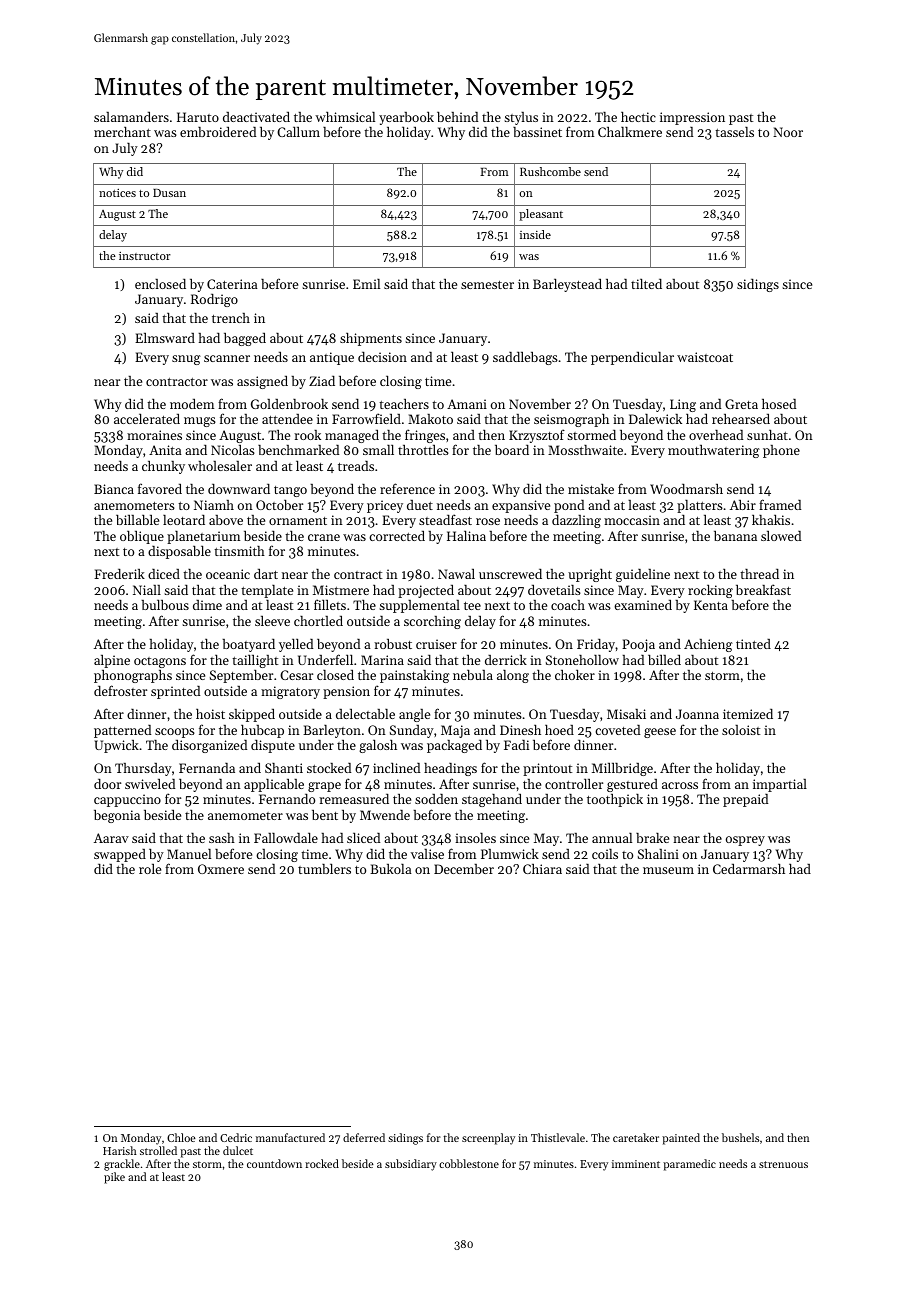 This page has height=1316, width=908. I want to click on assigned, so click(262, 382).
